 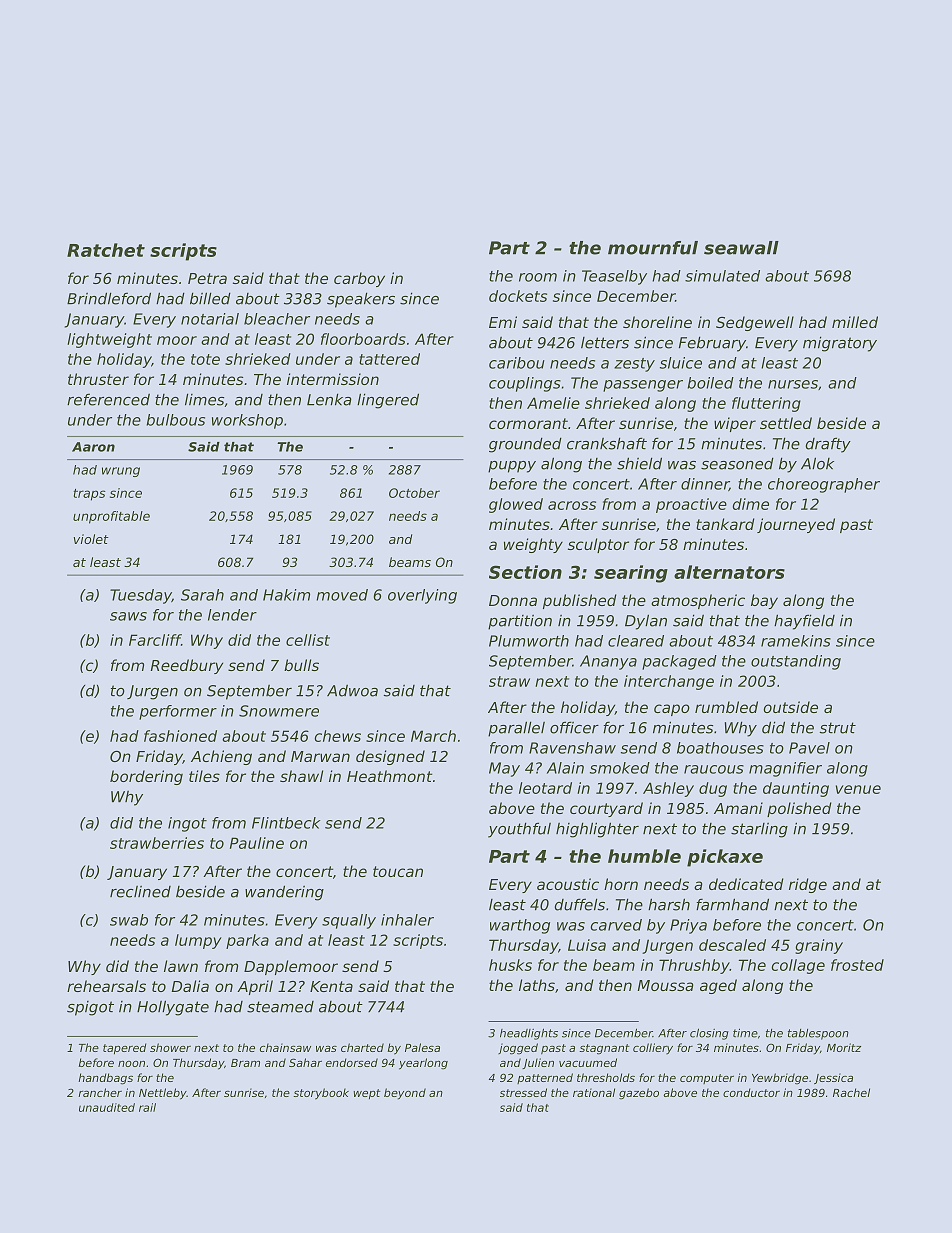 I want to click on dedicated, so click(x=746, y=884).
